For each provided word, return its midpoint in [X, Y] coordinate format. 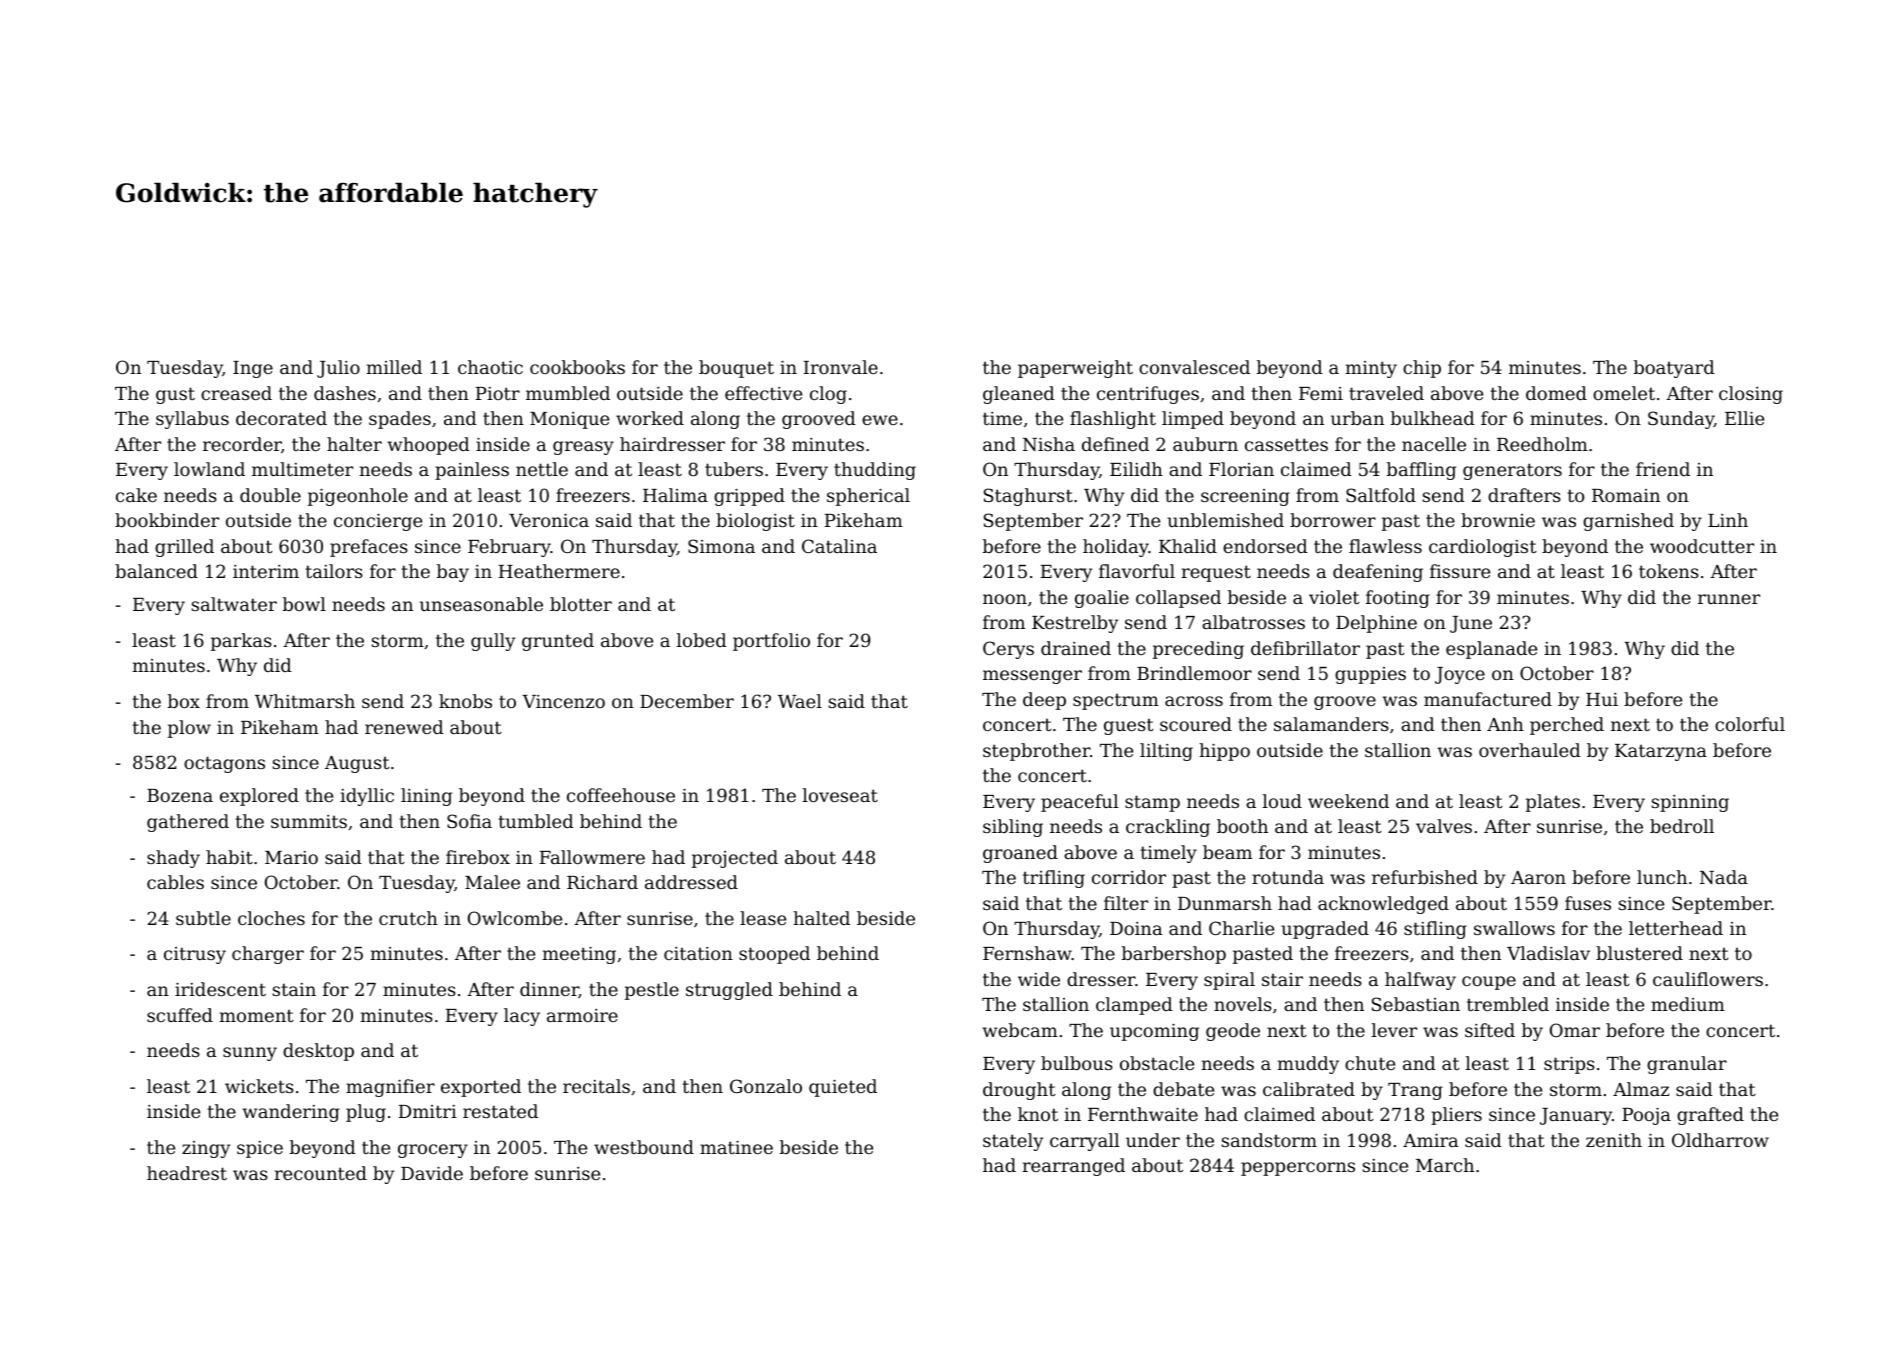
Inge [253, 369]
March [1445, 1165]
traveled [1386, 393]
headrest [187, 1173]
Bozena [180, 795]
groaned [1020, 854]
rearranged [1074, 1167]
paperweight [1075, 369]
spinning [1690, 803]
